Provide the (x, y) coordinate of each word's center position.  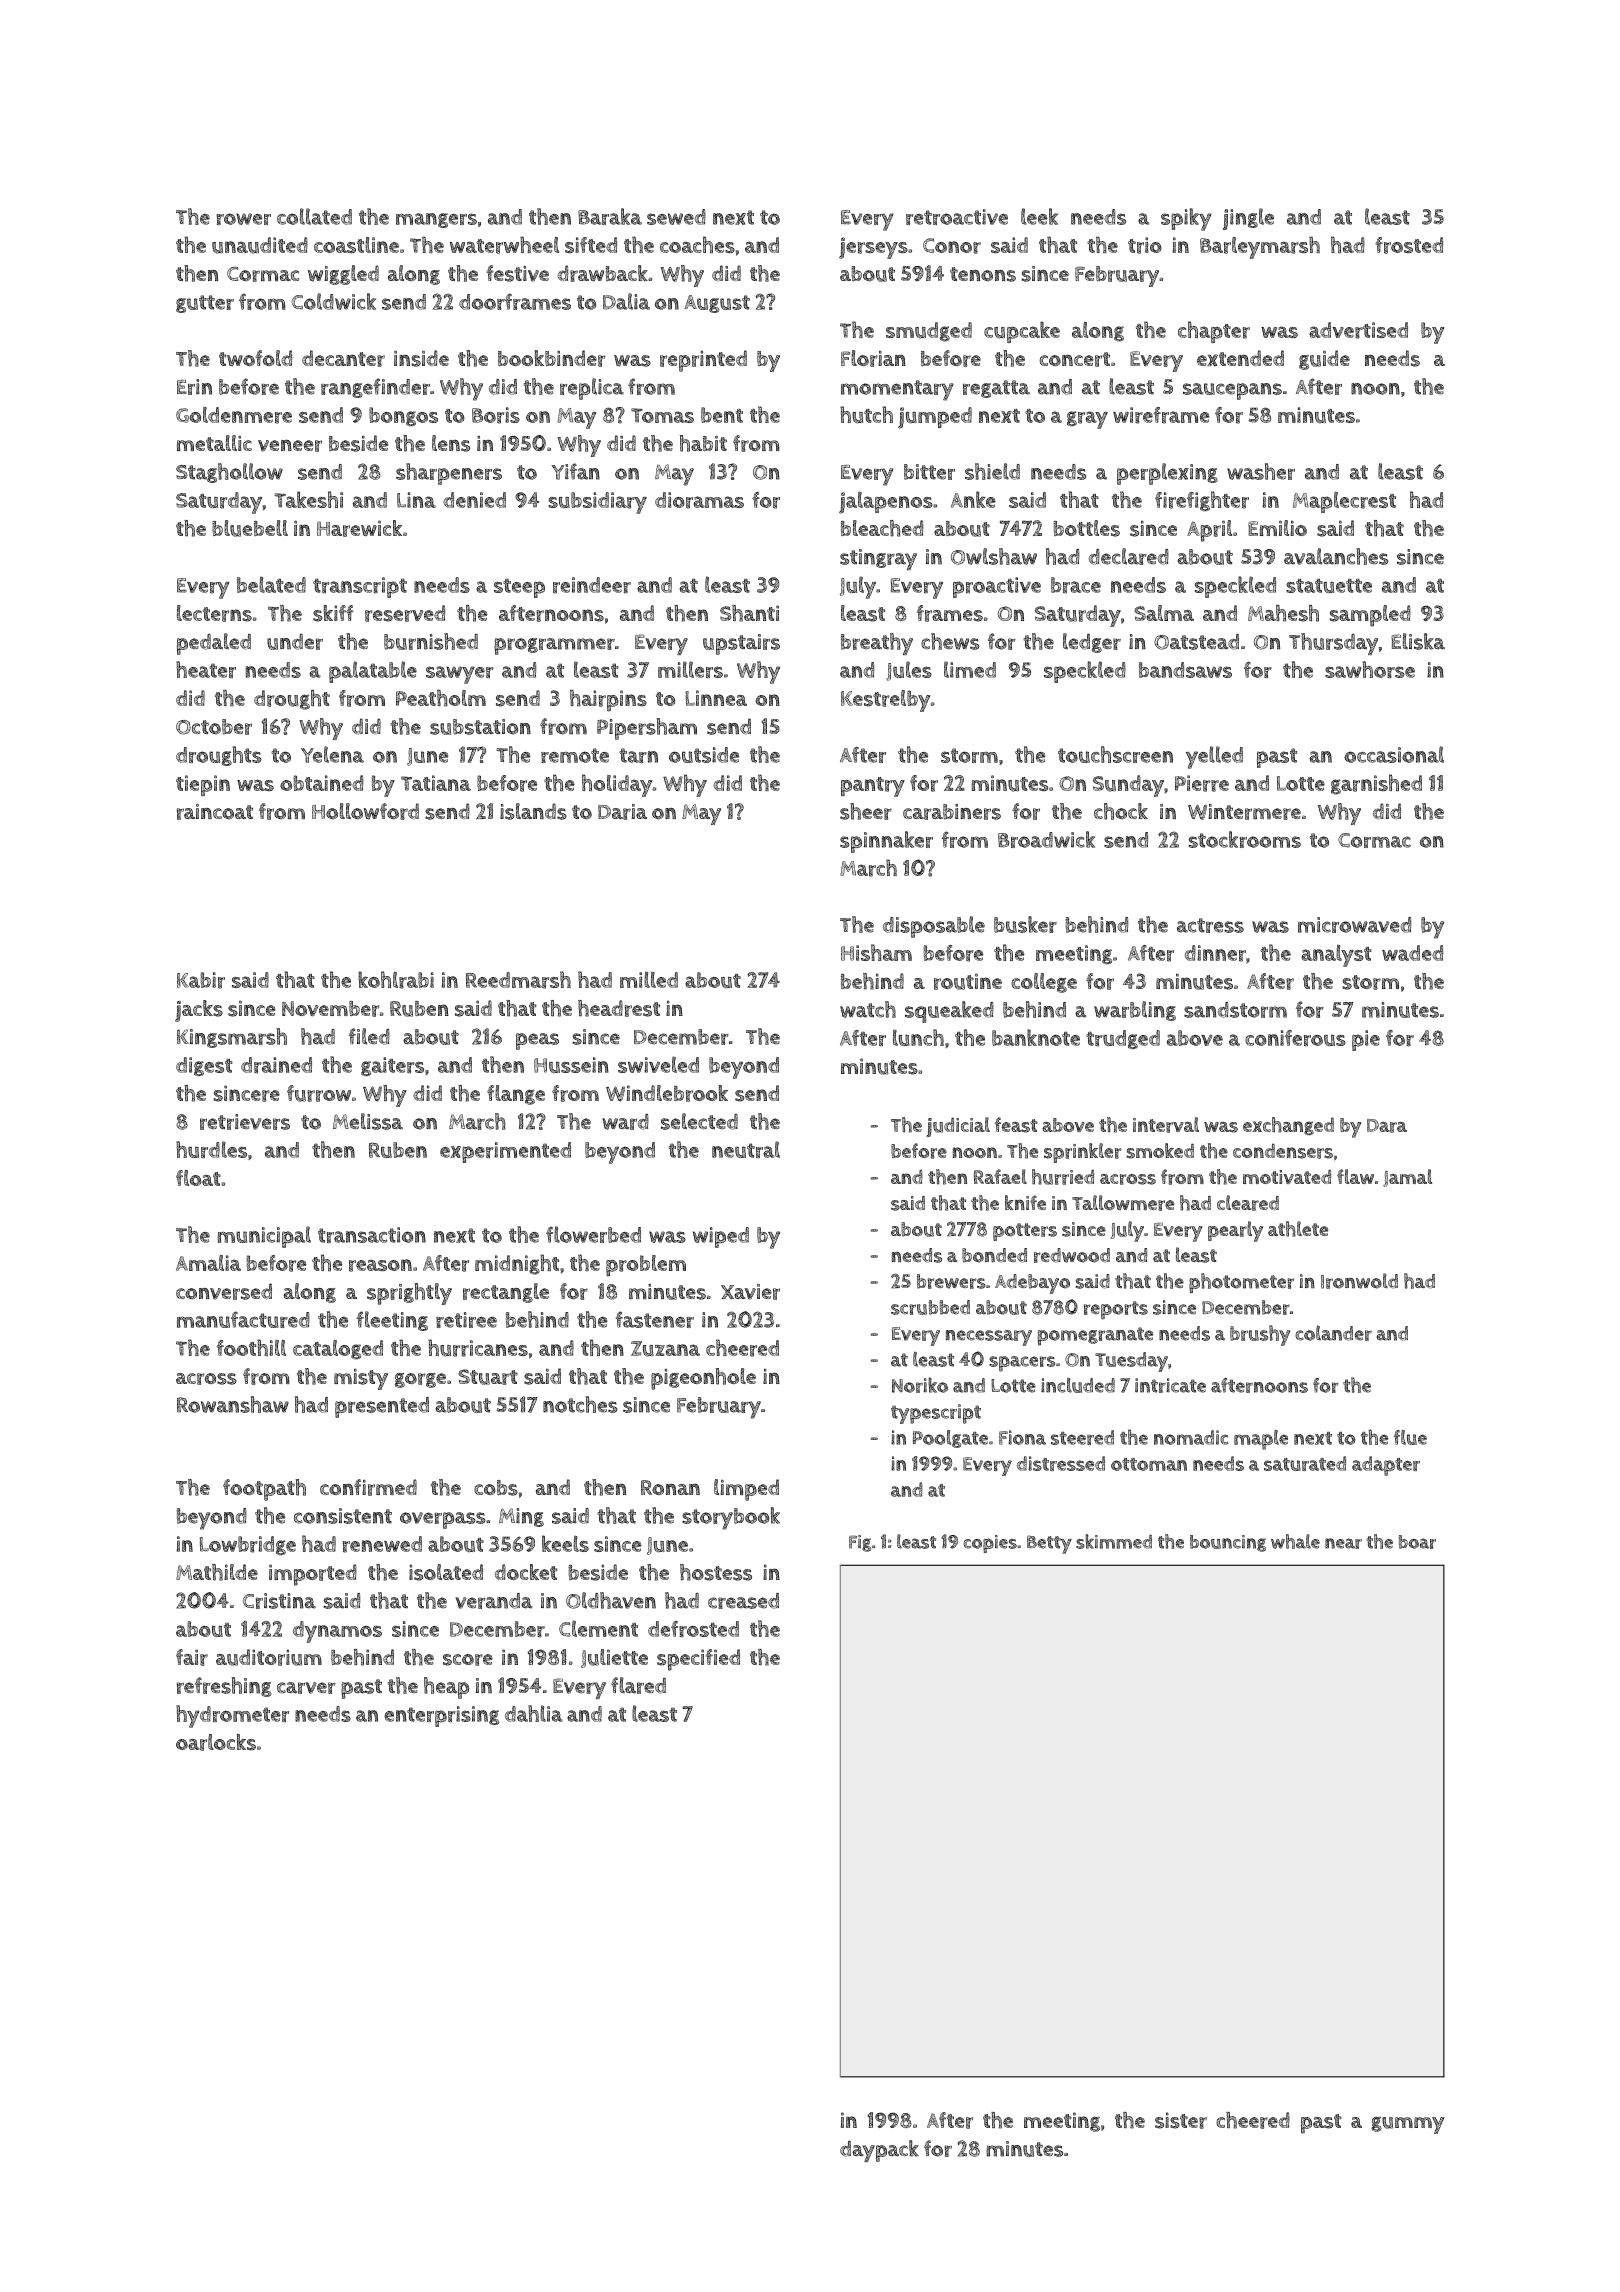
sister (1181, 2120)
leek (1039, 216)
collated (314, 216)
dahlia (534, 1713)
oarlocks (216, 1742)
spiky (1186, 219)
